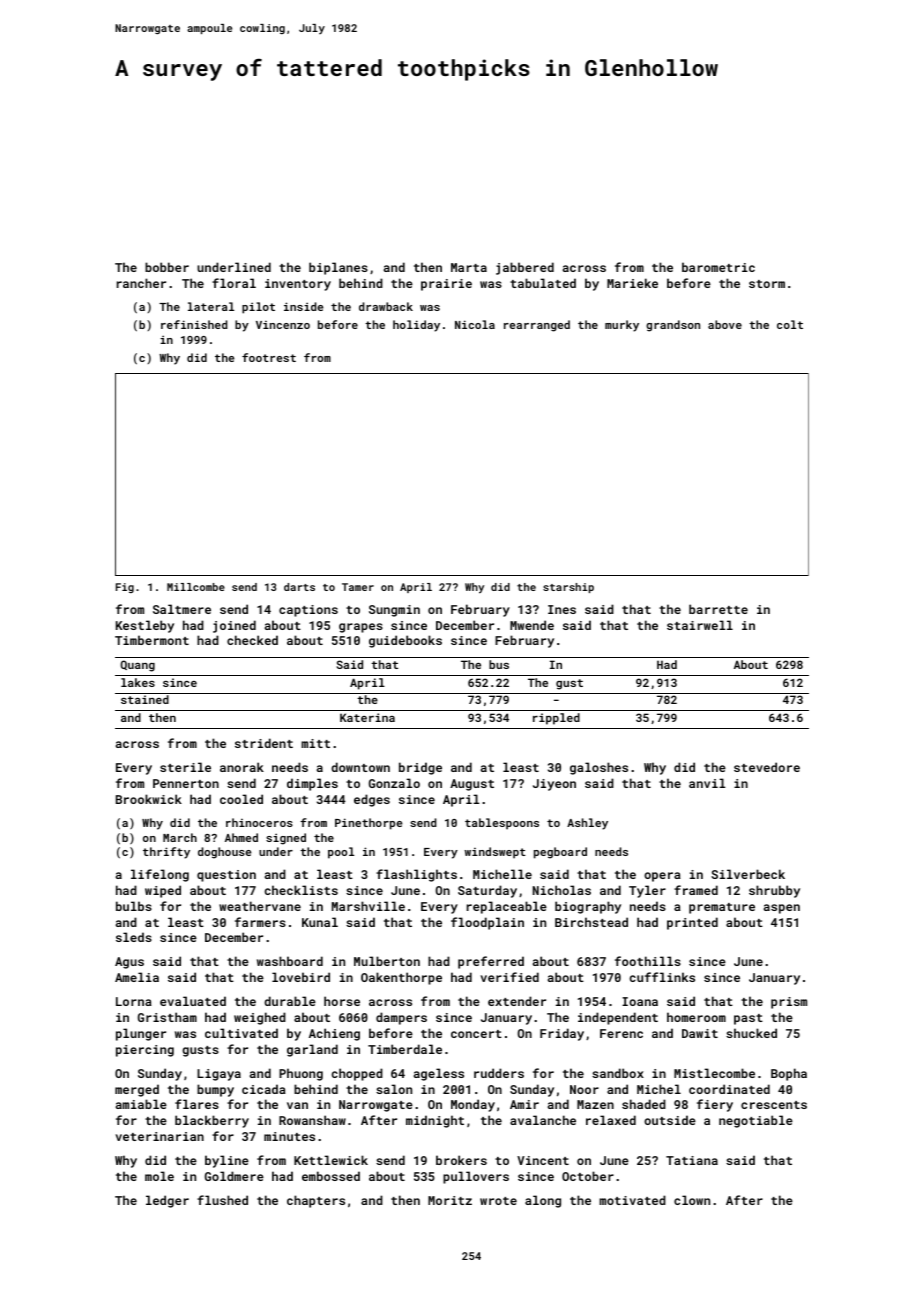 This screenshot has height=1308, width=924. Describe the element at coordinates (194, 324) in the screenshot. I see `refinished` at that location.
